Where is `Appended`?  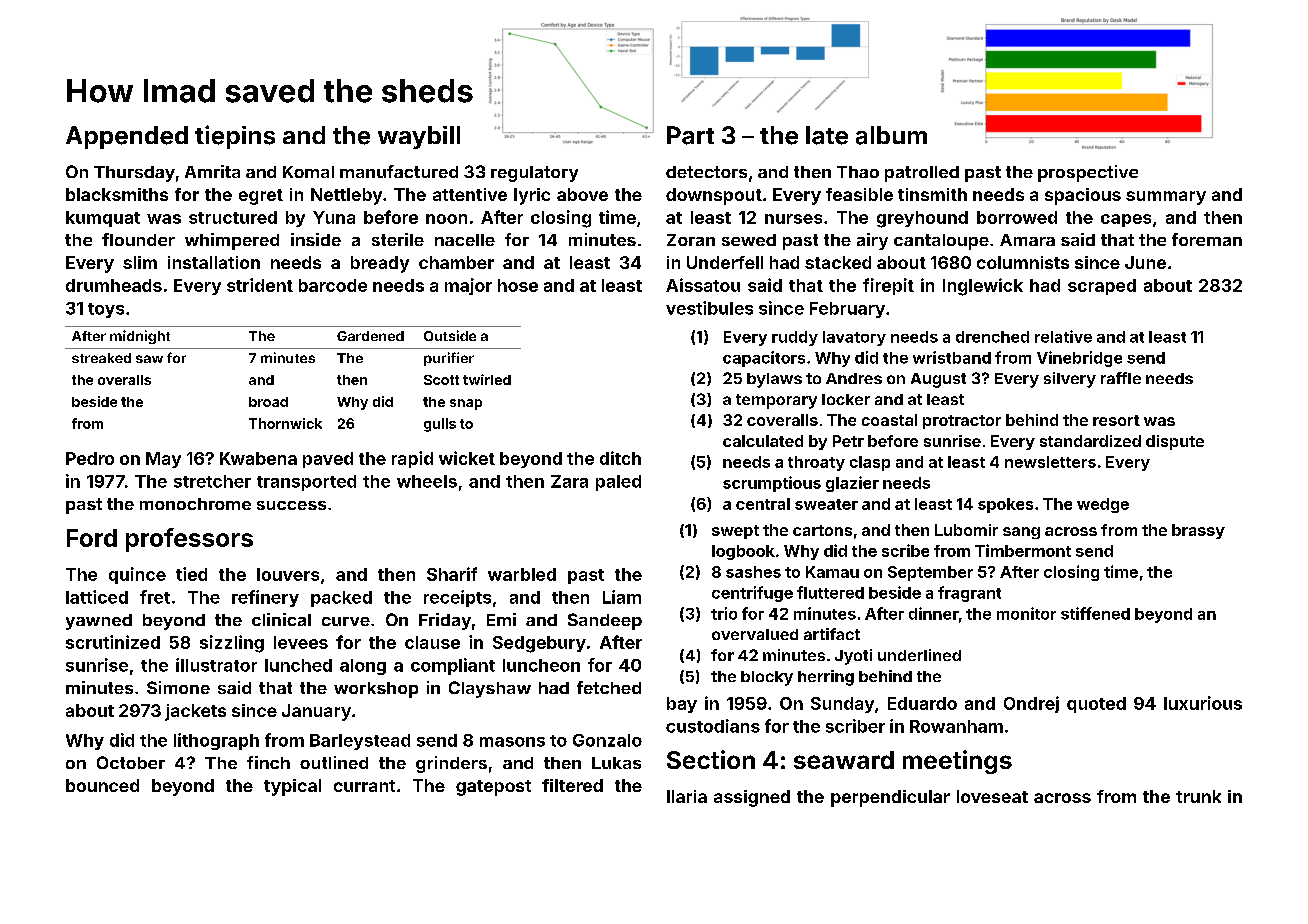
Appended is located at coordinates (127, 137).
